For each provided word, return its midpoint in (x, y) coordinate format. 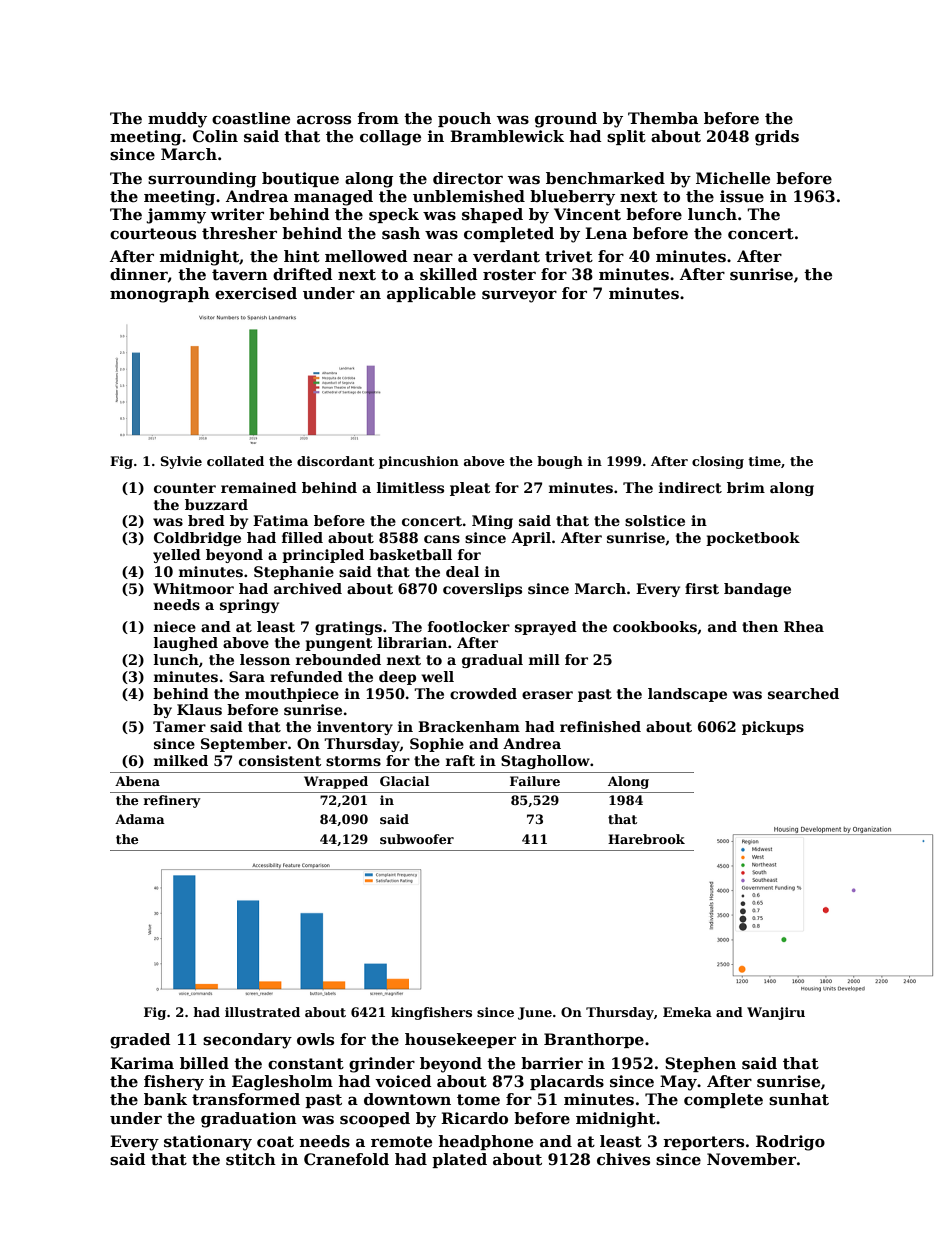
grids (777, 138)
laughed (186, 644)
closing (718, 462)
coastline (251, 118)
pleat (470, 489)
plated (459, 1160)
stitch (251, 1159)
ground (566, 120)
